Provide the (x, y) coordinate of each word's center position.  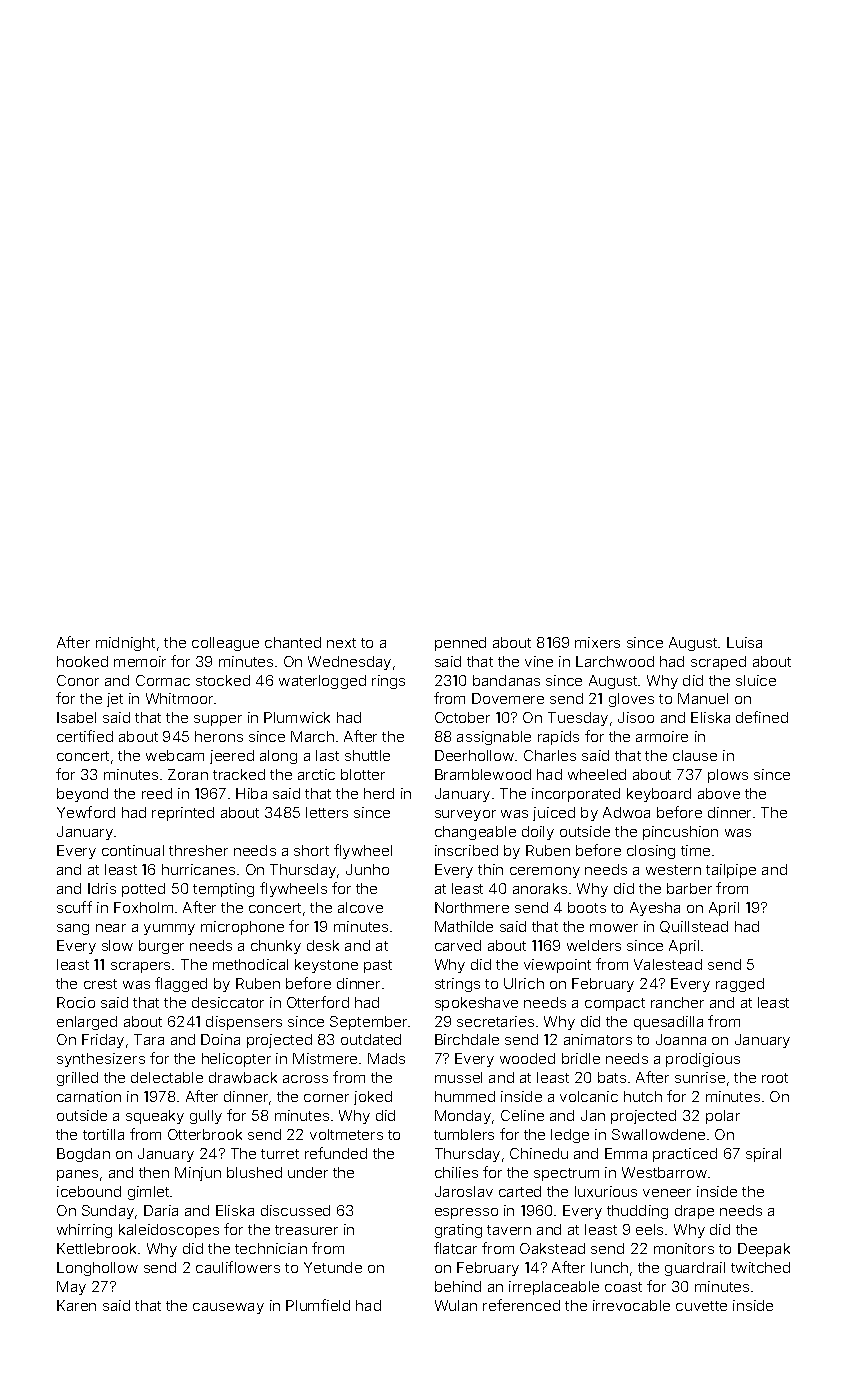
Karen (76, 1305)
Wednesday (349, 663)
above (719, 793)
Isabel (76, 717)
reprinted (183, 814)
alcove (360, 907)
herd (379, 793)
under (308, 1172)
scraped (718, 663)
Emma (626, 1153)
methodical (250, 964)
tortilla (103, 1134)
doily (538, 833)
